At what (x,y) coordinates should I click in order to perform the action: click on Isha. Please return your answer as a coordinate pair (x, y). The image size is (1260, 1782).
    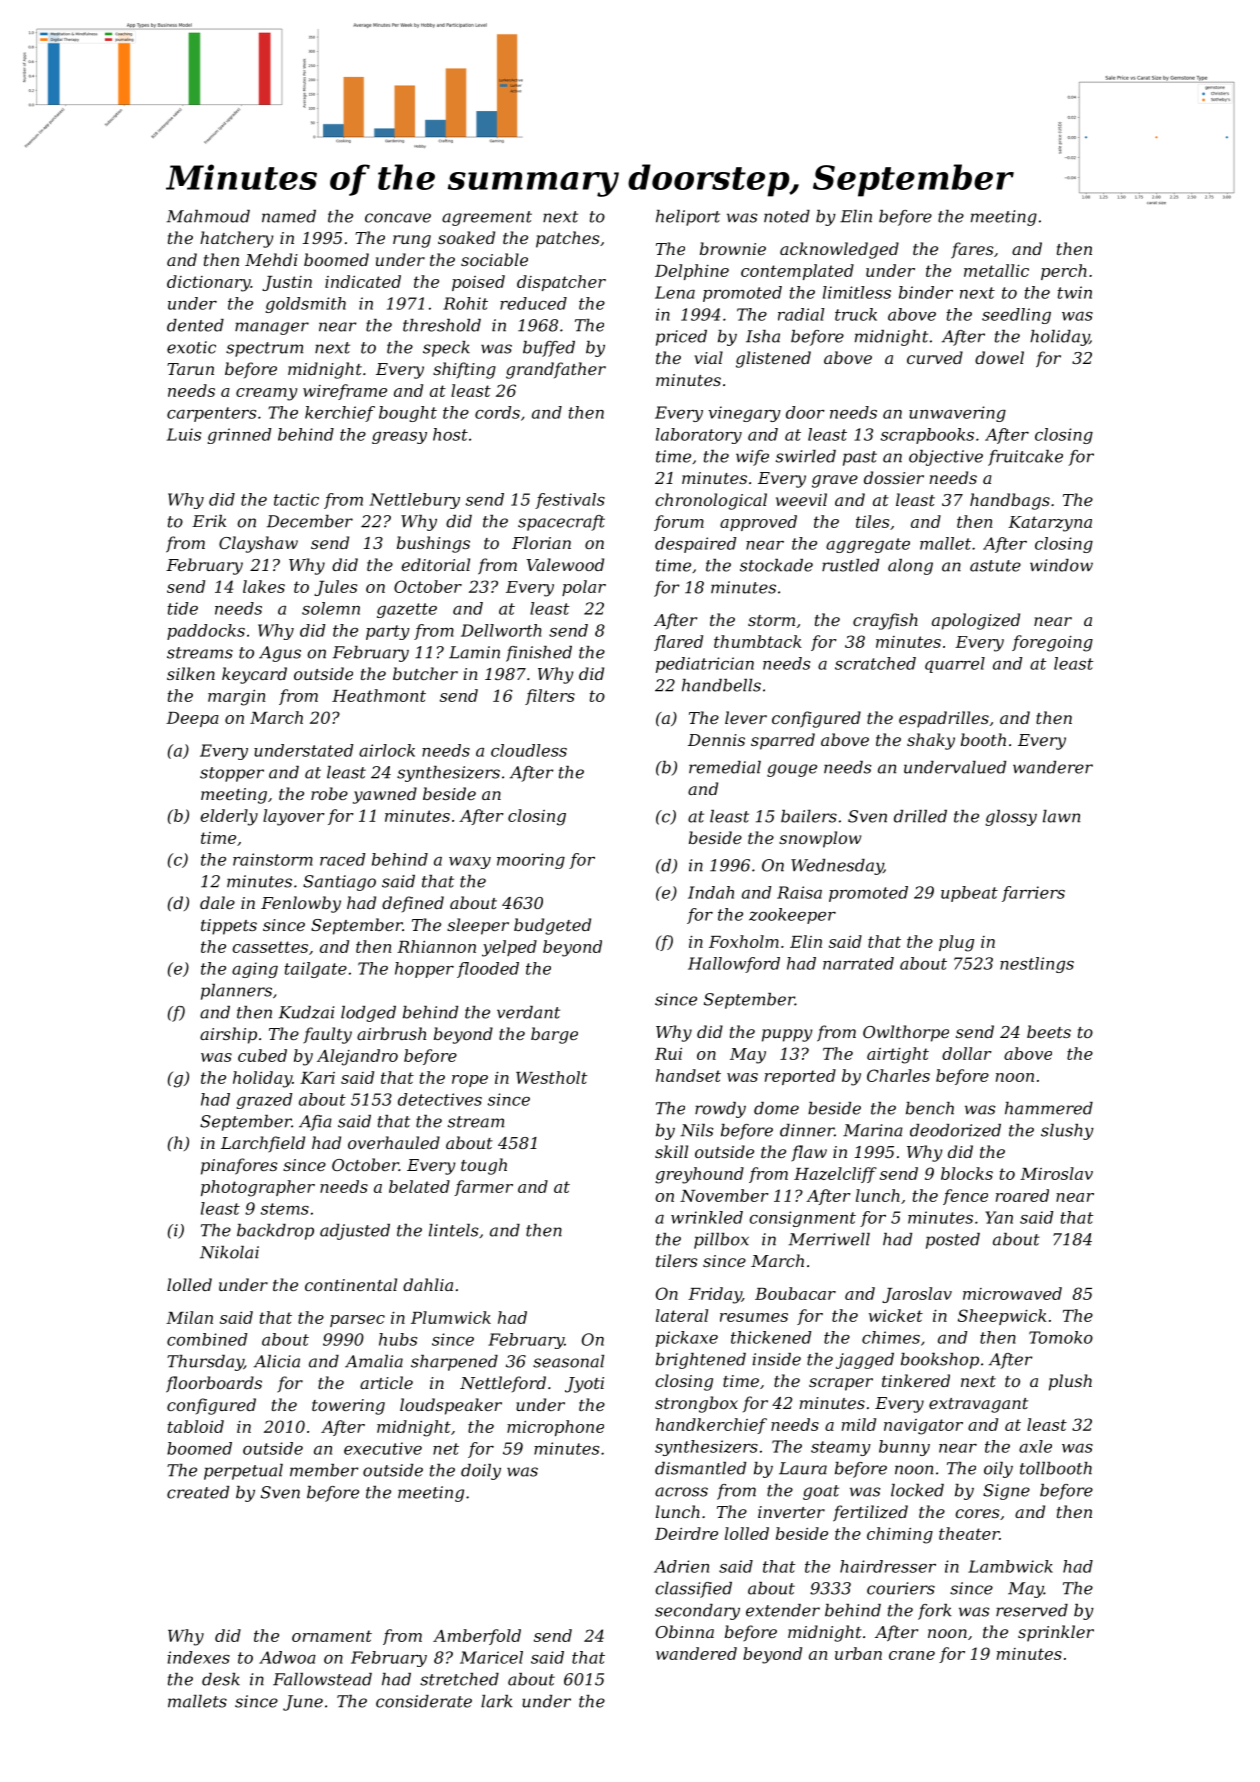
    Looking at the image, I should click on (763, 336).
